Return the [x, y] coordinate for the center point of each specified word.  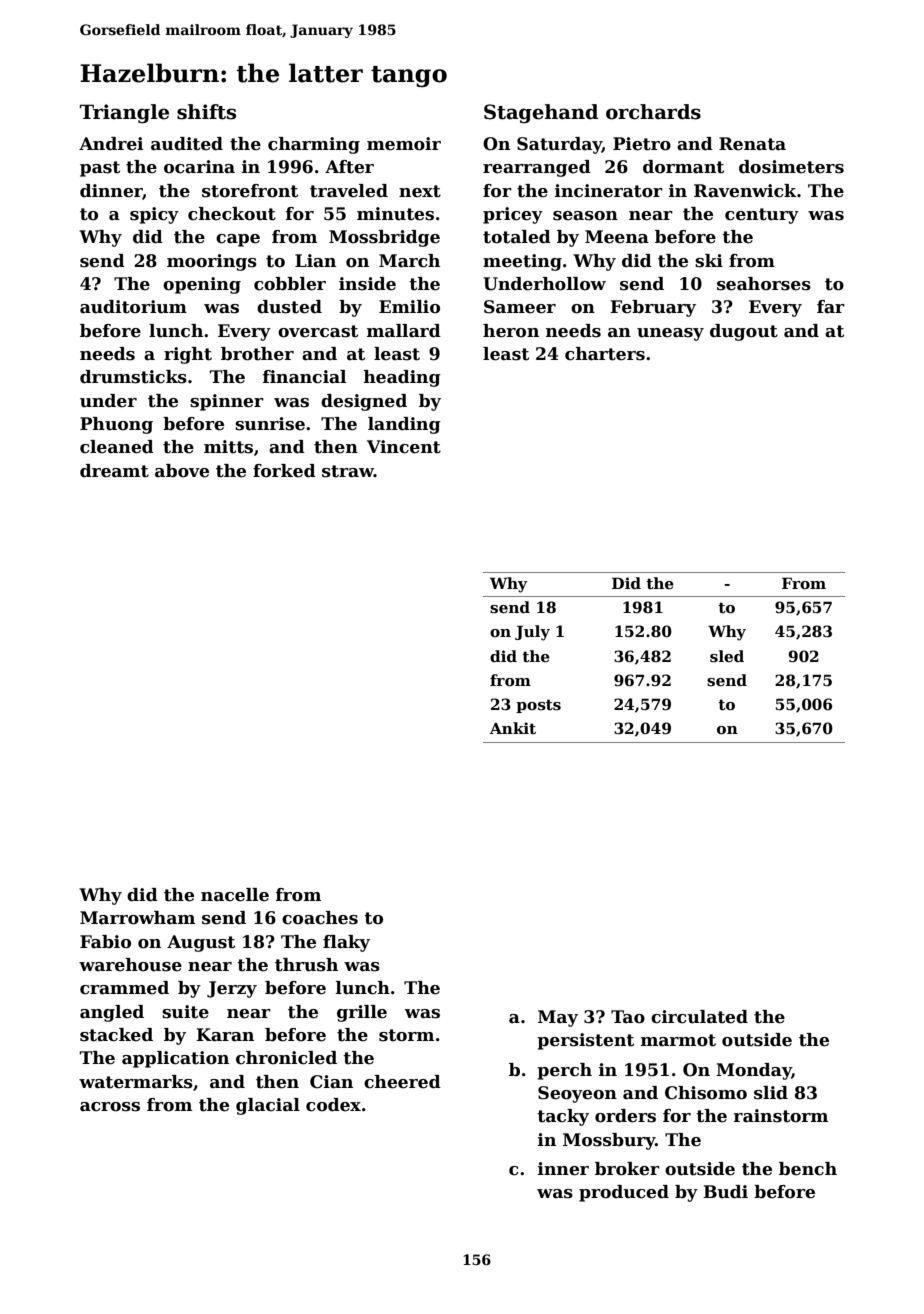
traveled [349, 191]
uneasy [670, 334]
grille [362, 1013]
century [762, 216]
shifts [206, 112]
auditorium [133, 307]
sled [727, 656]
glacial [268, 1106]
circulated [699, 1017]
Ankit [513, 728]
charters [605, 354]
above [182, 471]
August [201, 943]
